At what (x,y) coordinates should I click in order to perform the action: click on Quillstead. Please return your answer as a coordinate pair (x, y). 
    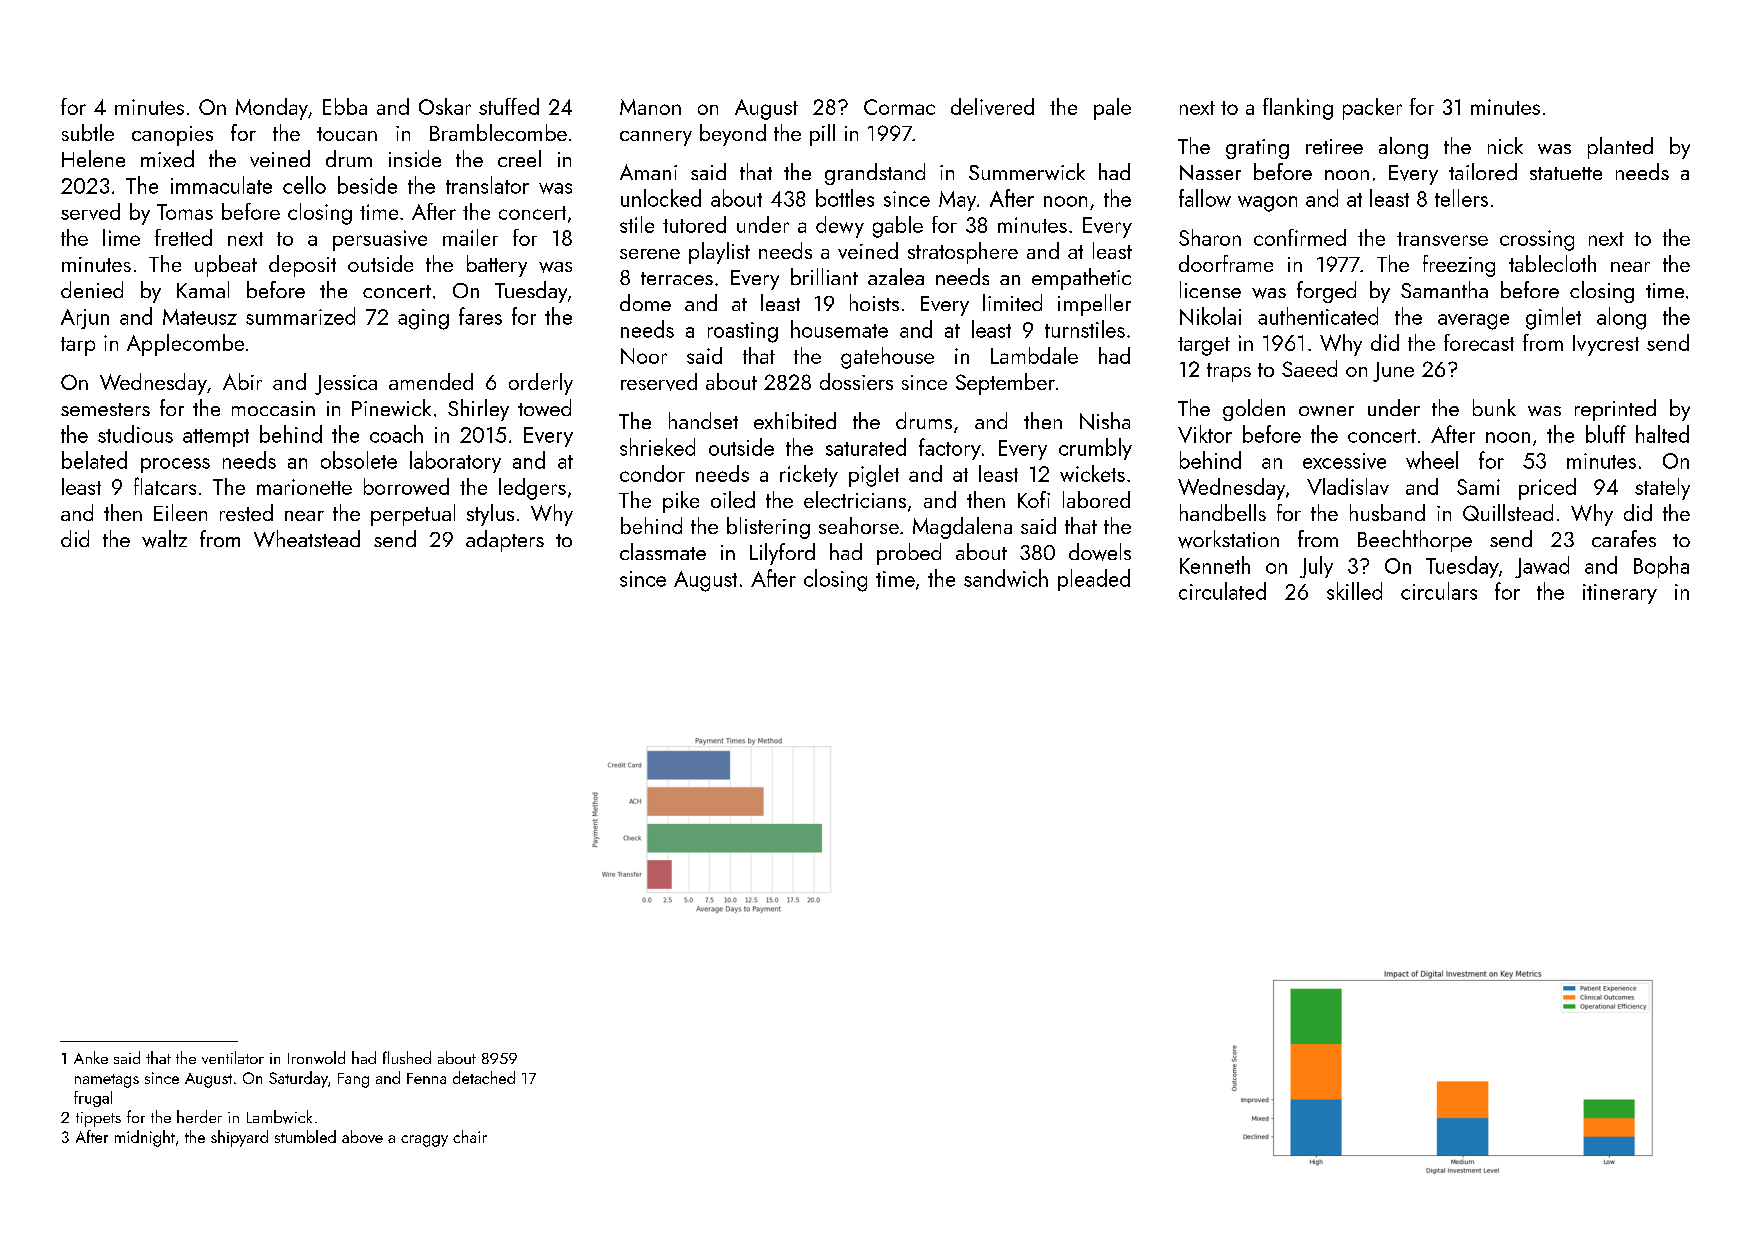
    Looking at the image, I should click on (1508, 512).
